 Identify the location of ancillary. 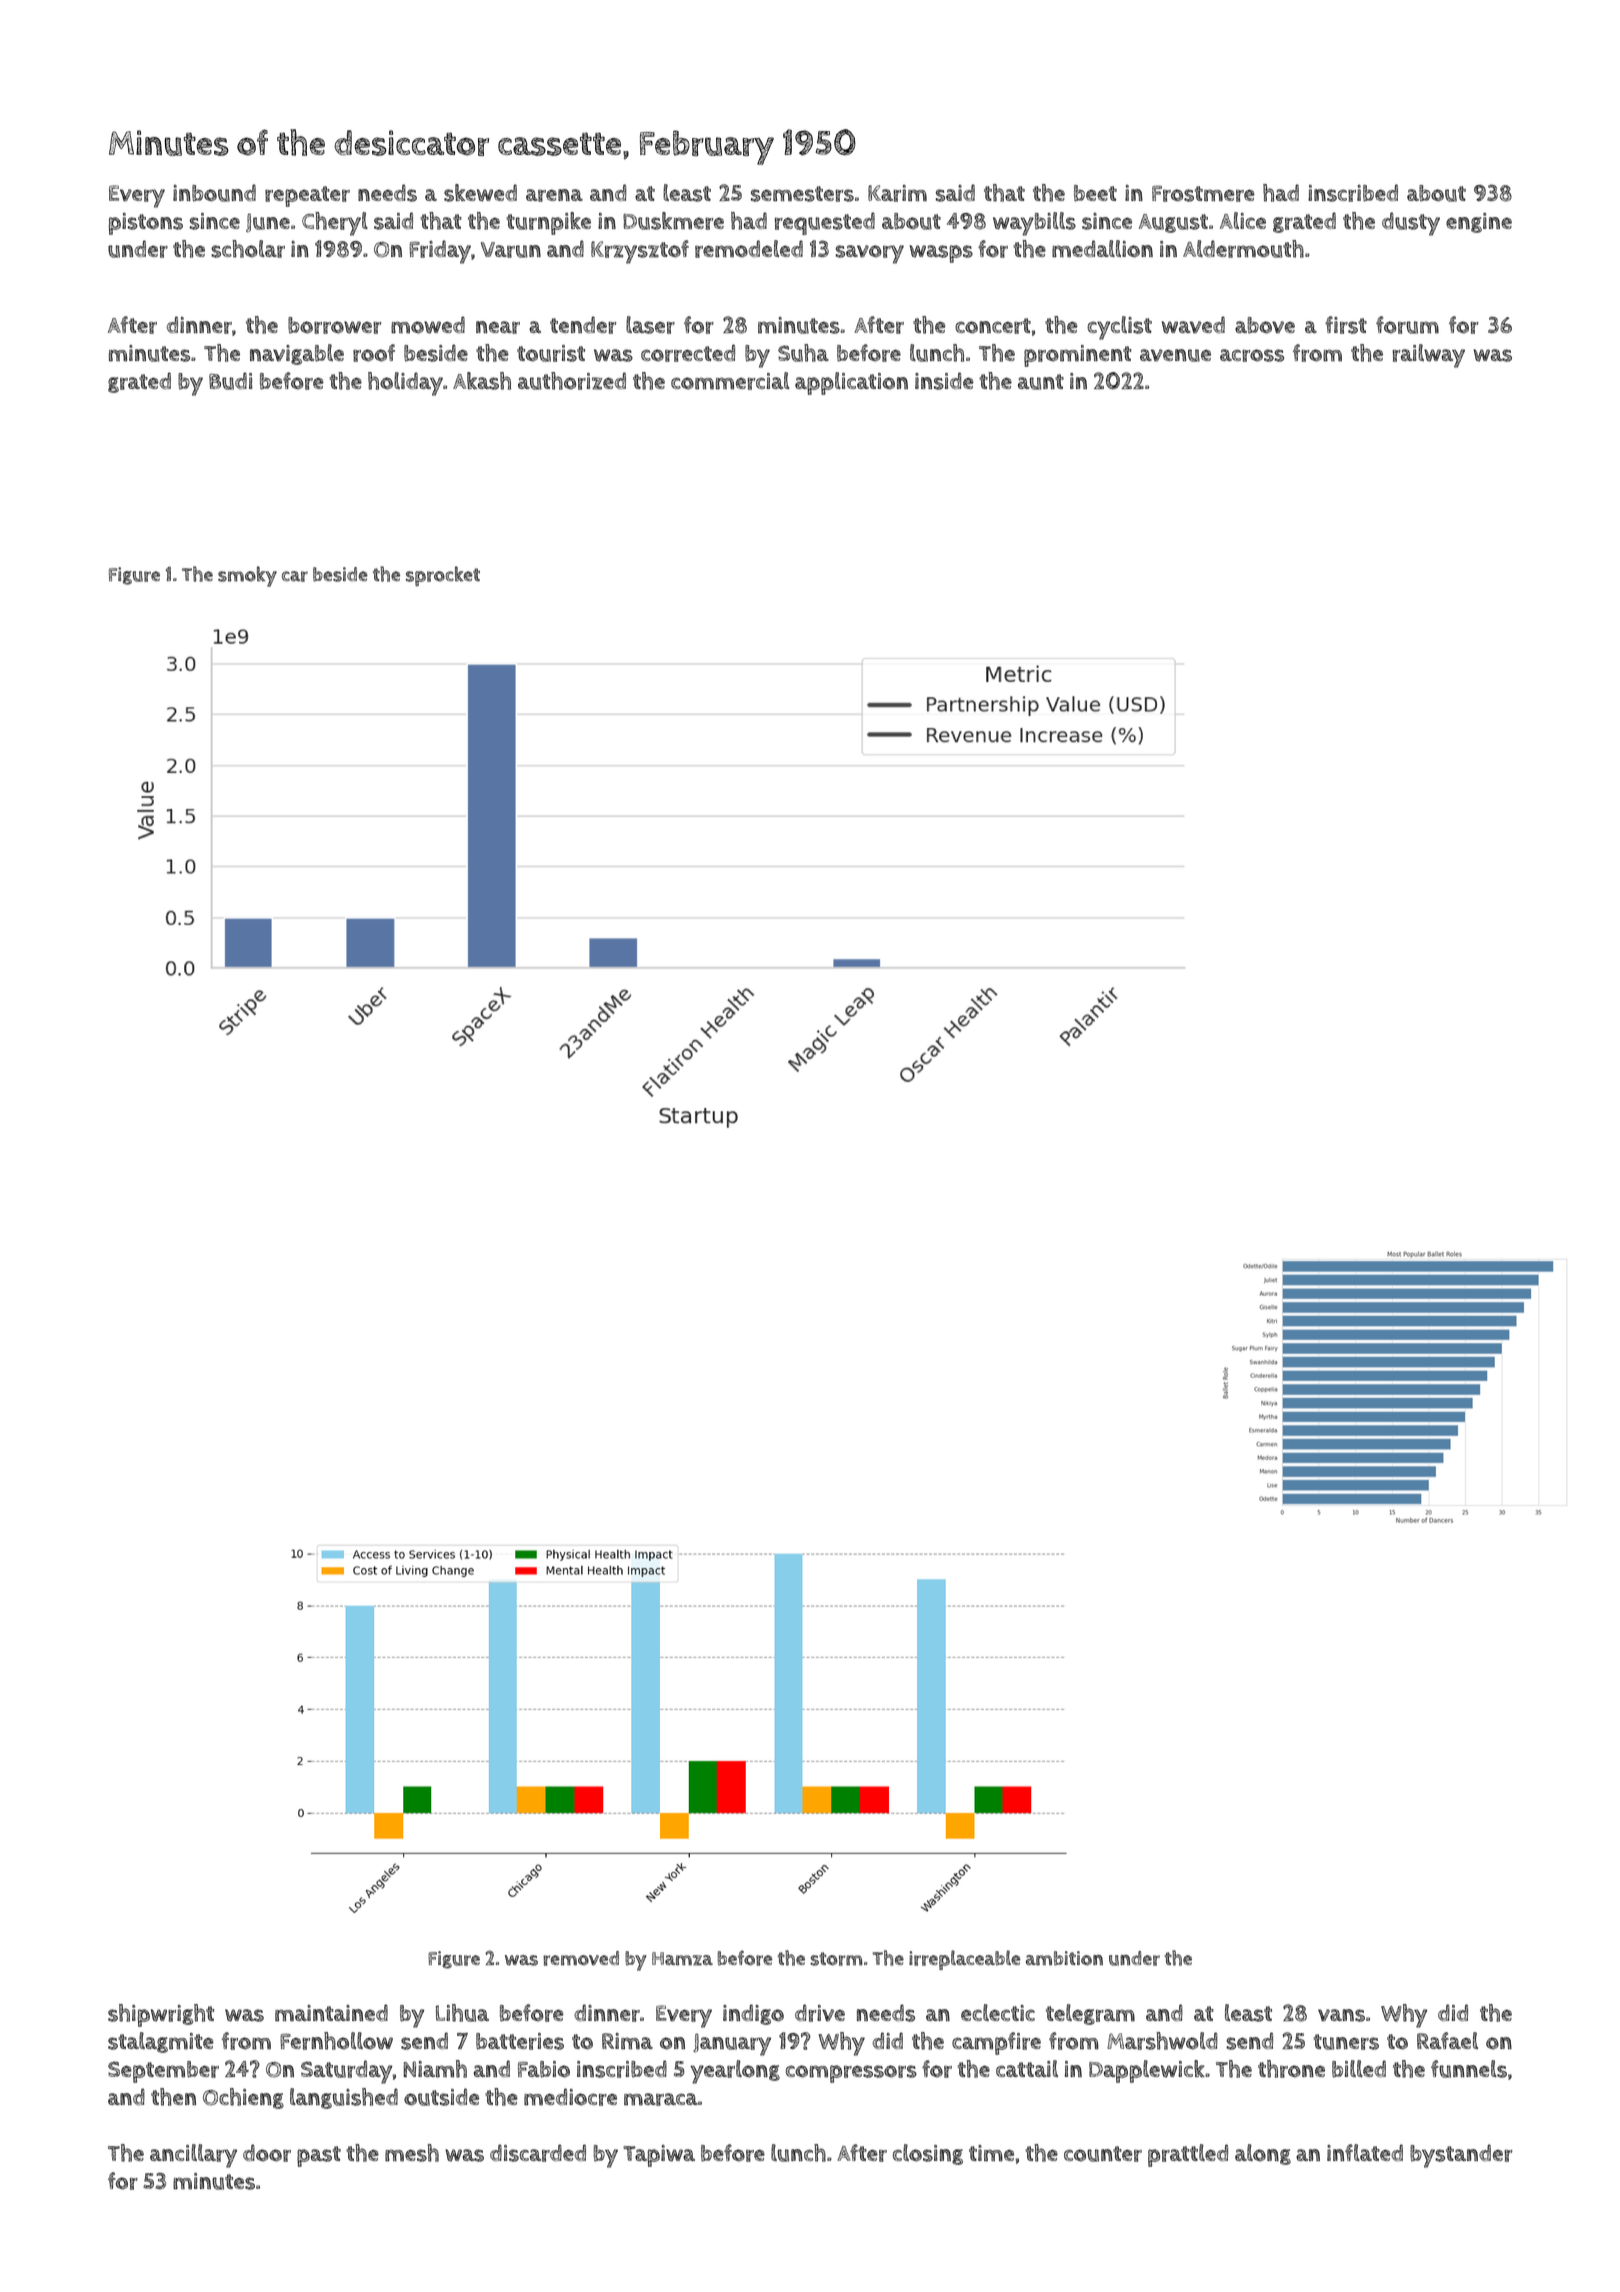
(193, 2156).
